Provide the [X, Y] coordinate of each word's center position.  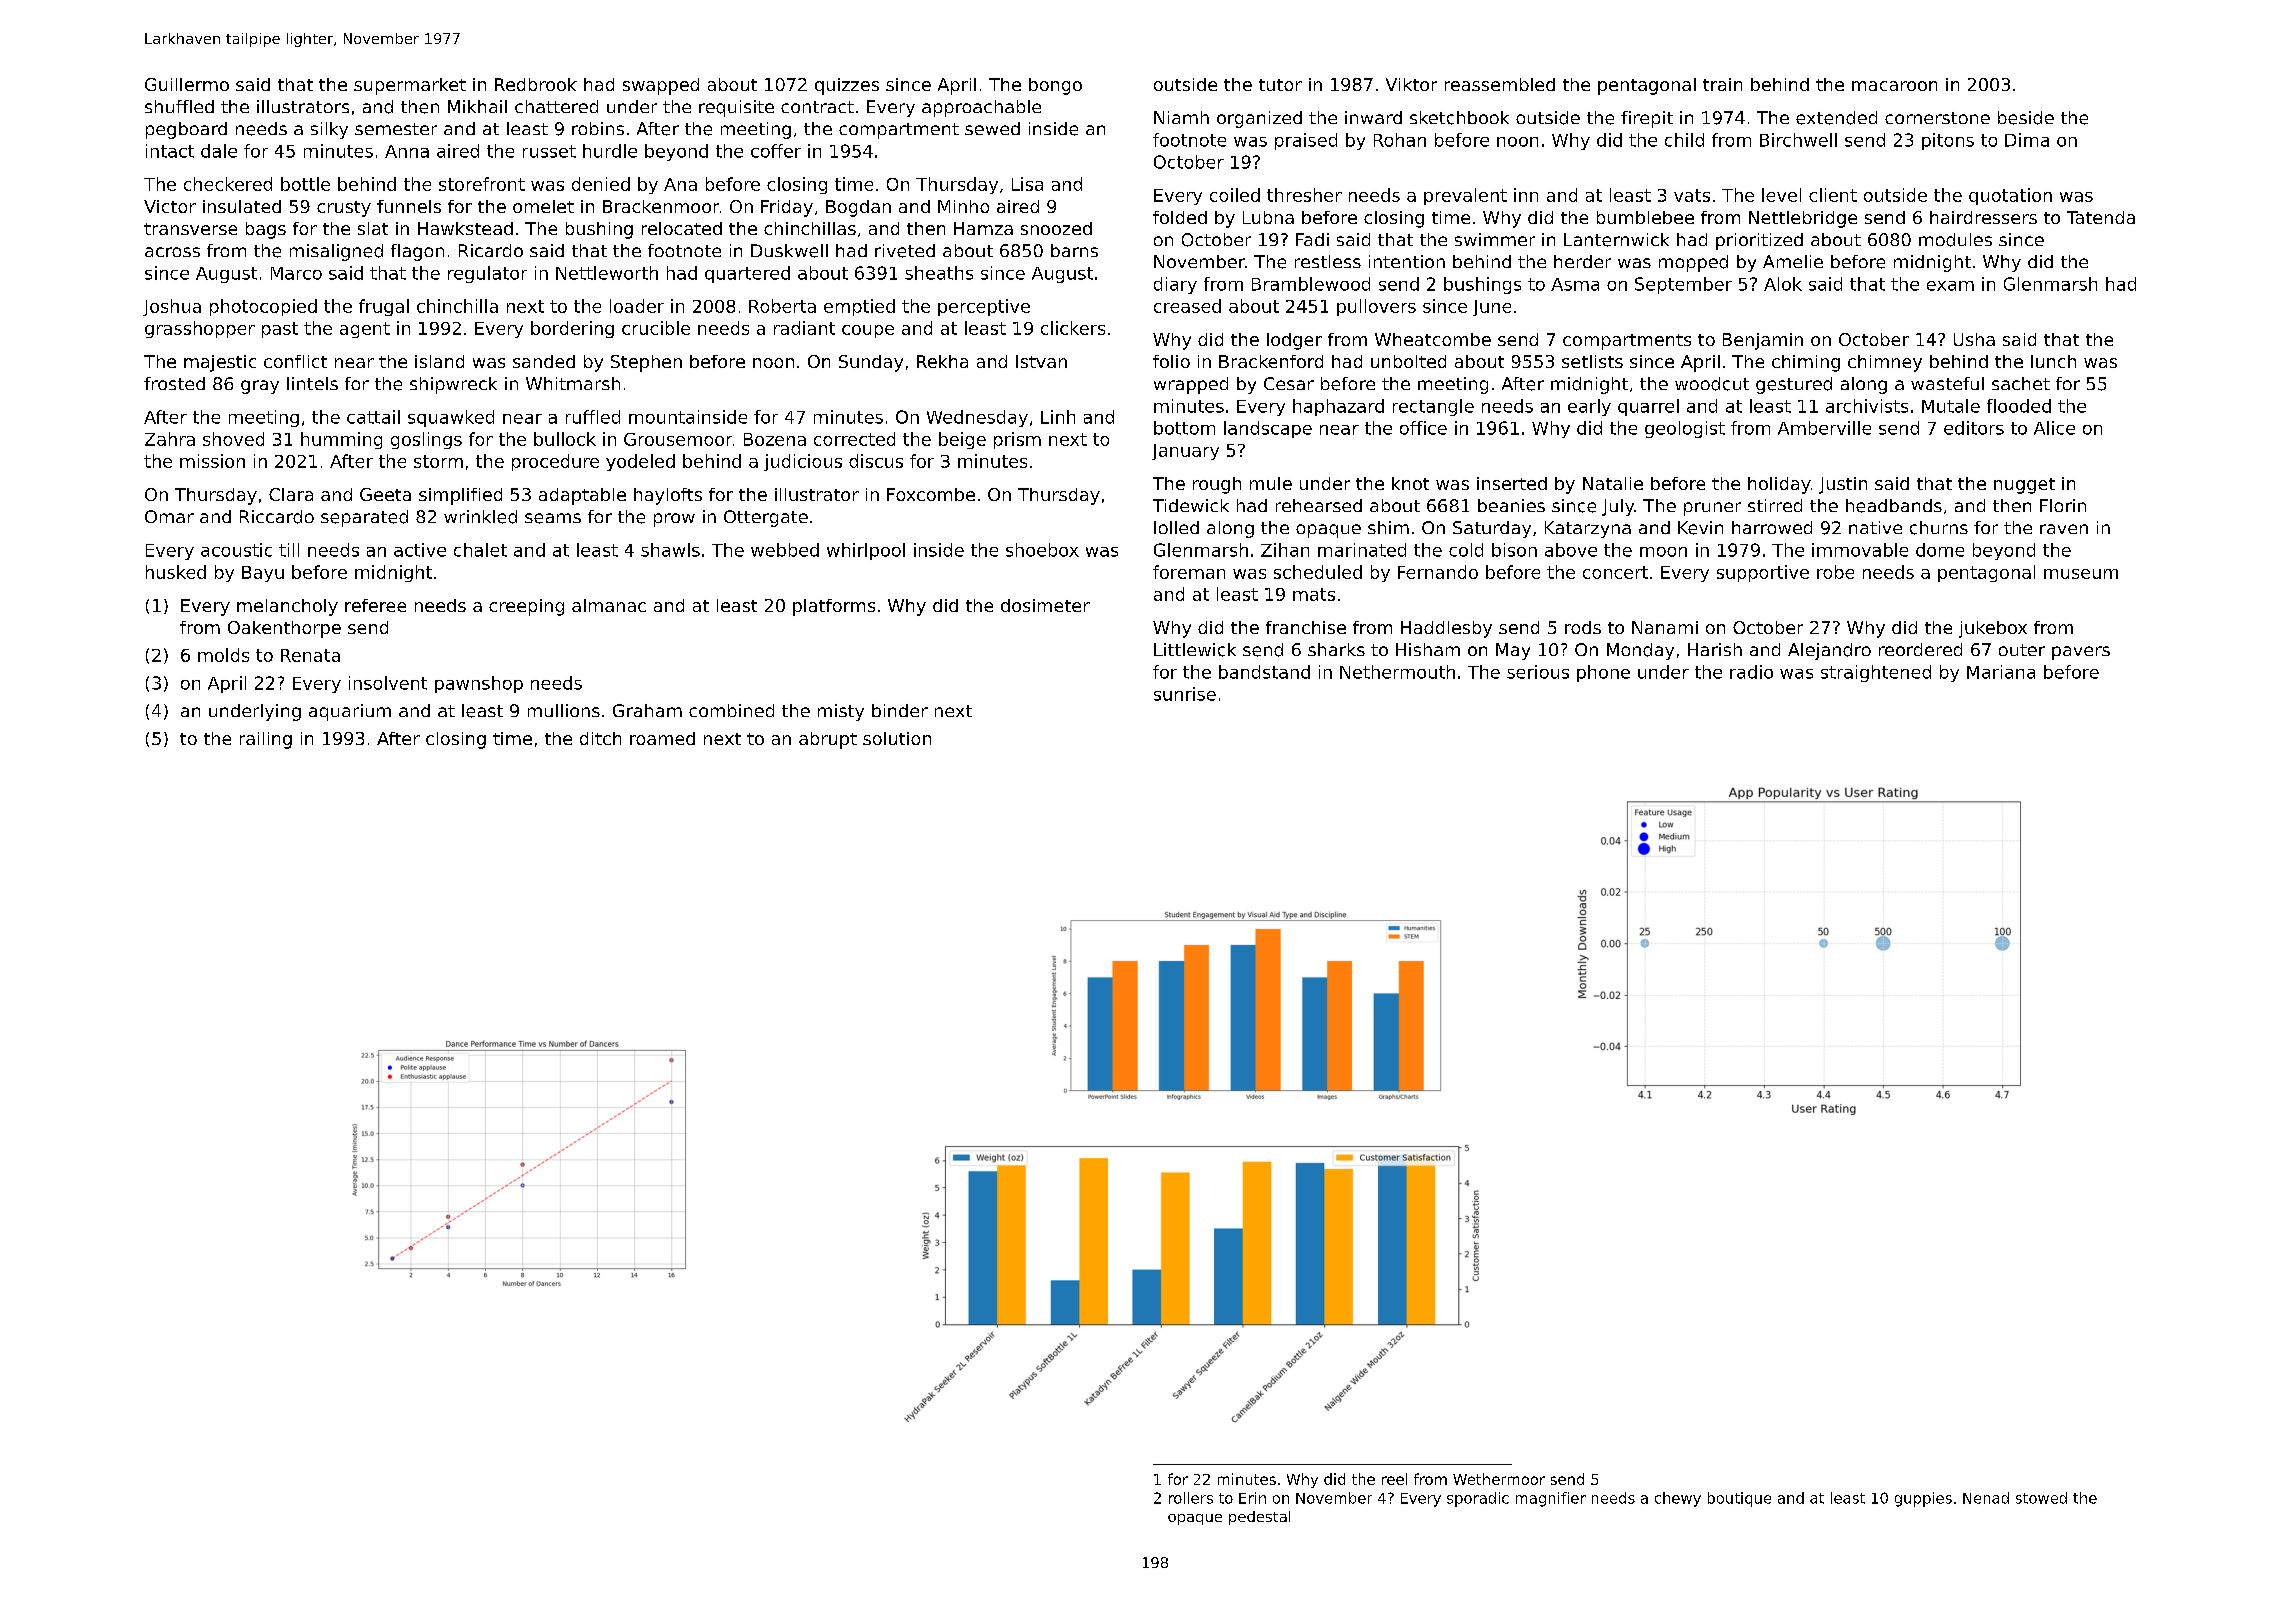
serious [1538, 672]
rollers [1191, 1498]
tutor [1280, 85]
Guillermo [187, 84]
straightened [1876, 673]
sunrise [1185, 694]
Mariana [2001, 672]
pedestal [1259, 1518]
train [1722, 84]
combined [731, 710]
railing [266, 740]
